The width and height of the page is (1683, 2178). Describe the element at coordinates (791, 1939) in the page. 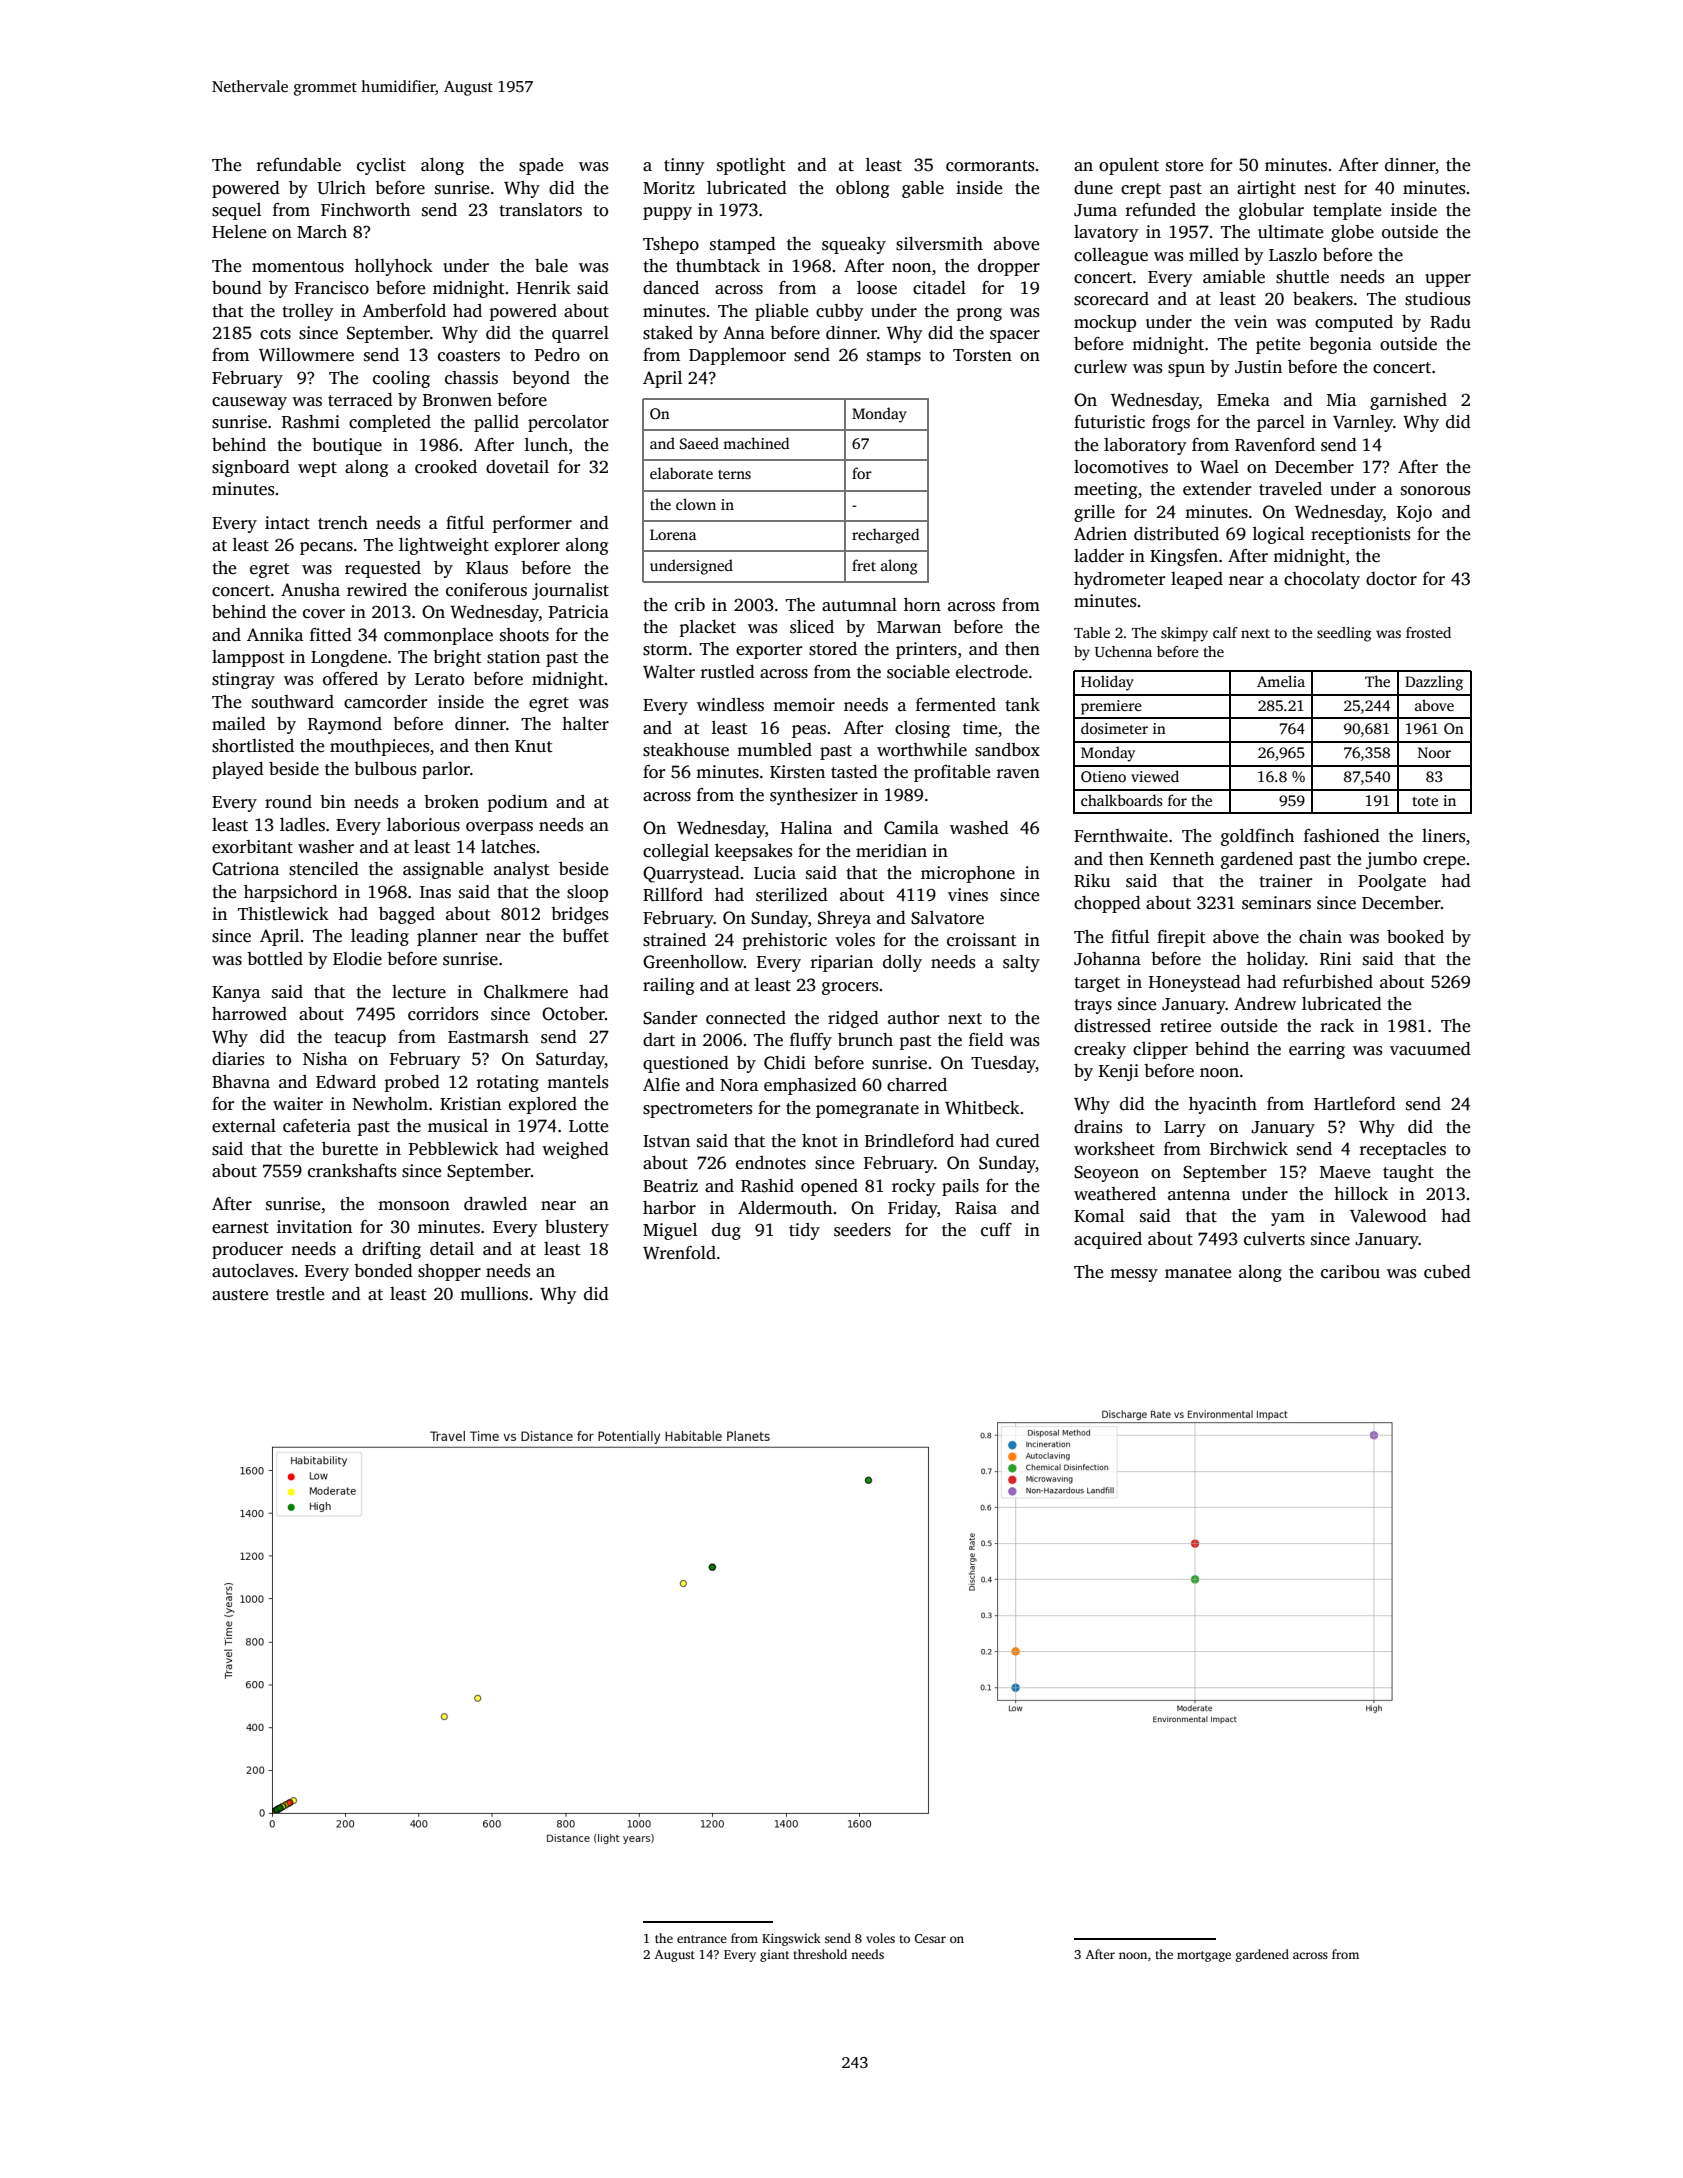

I see `Kingswick` at that location.
